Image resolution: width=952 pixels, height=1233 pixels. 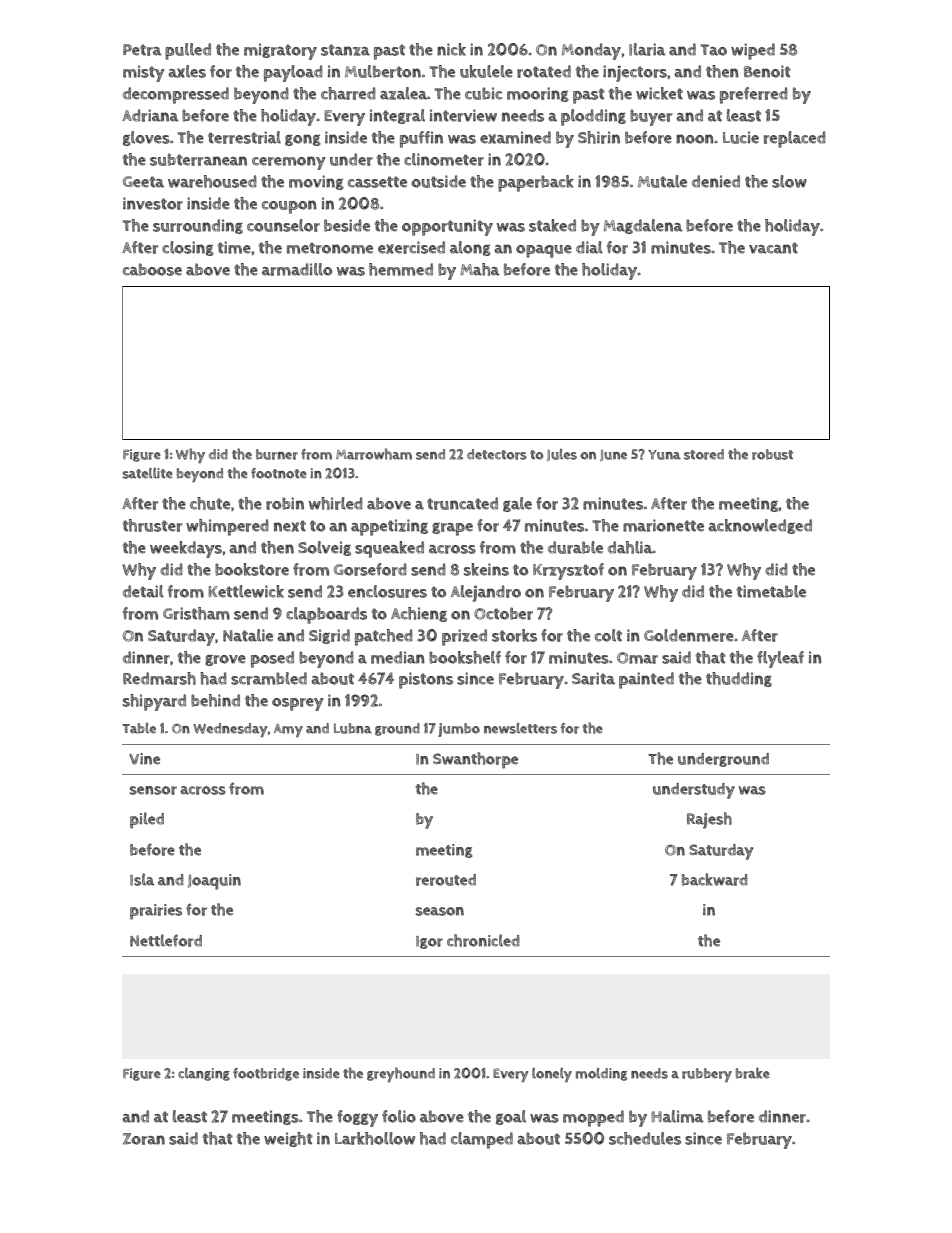 I want to click on weight, so click(x=288, y=1139).
